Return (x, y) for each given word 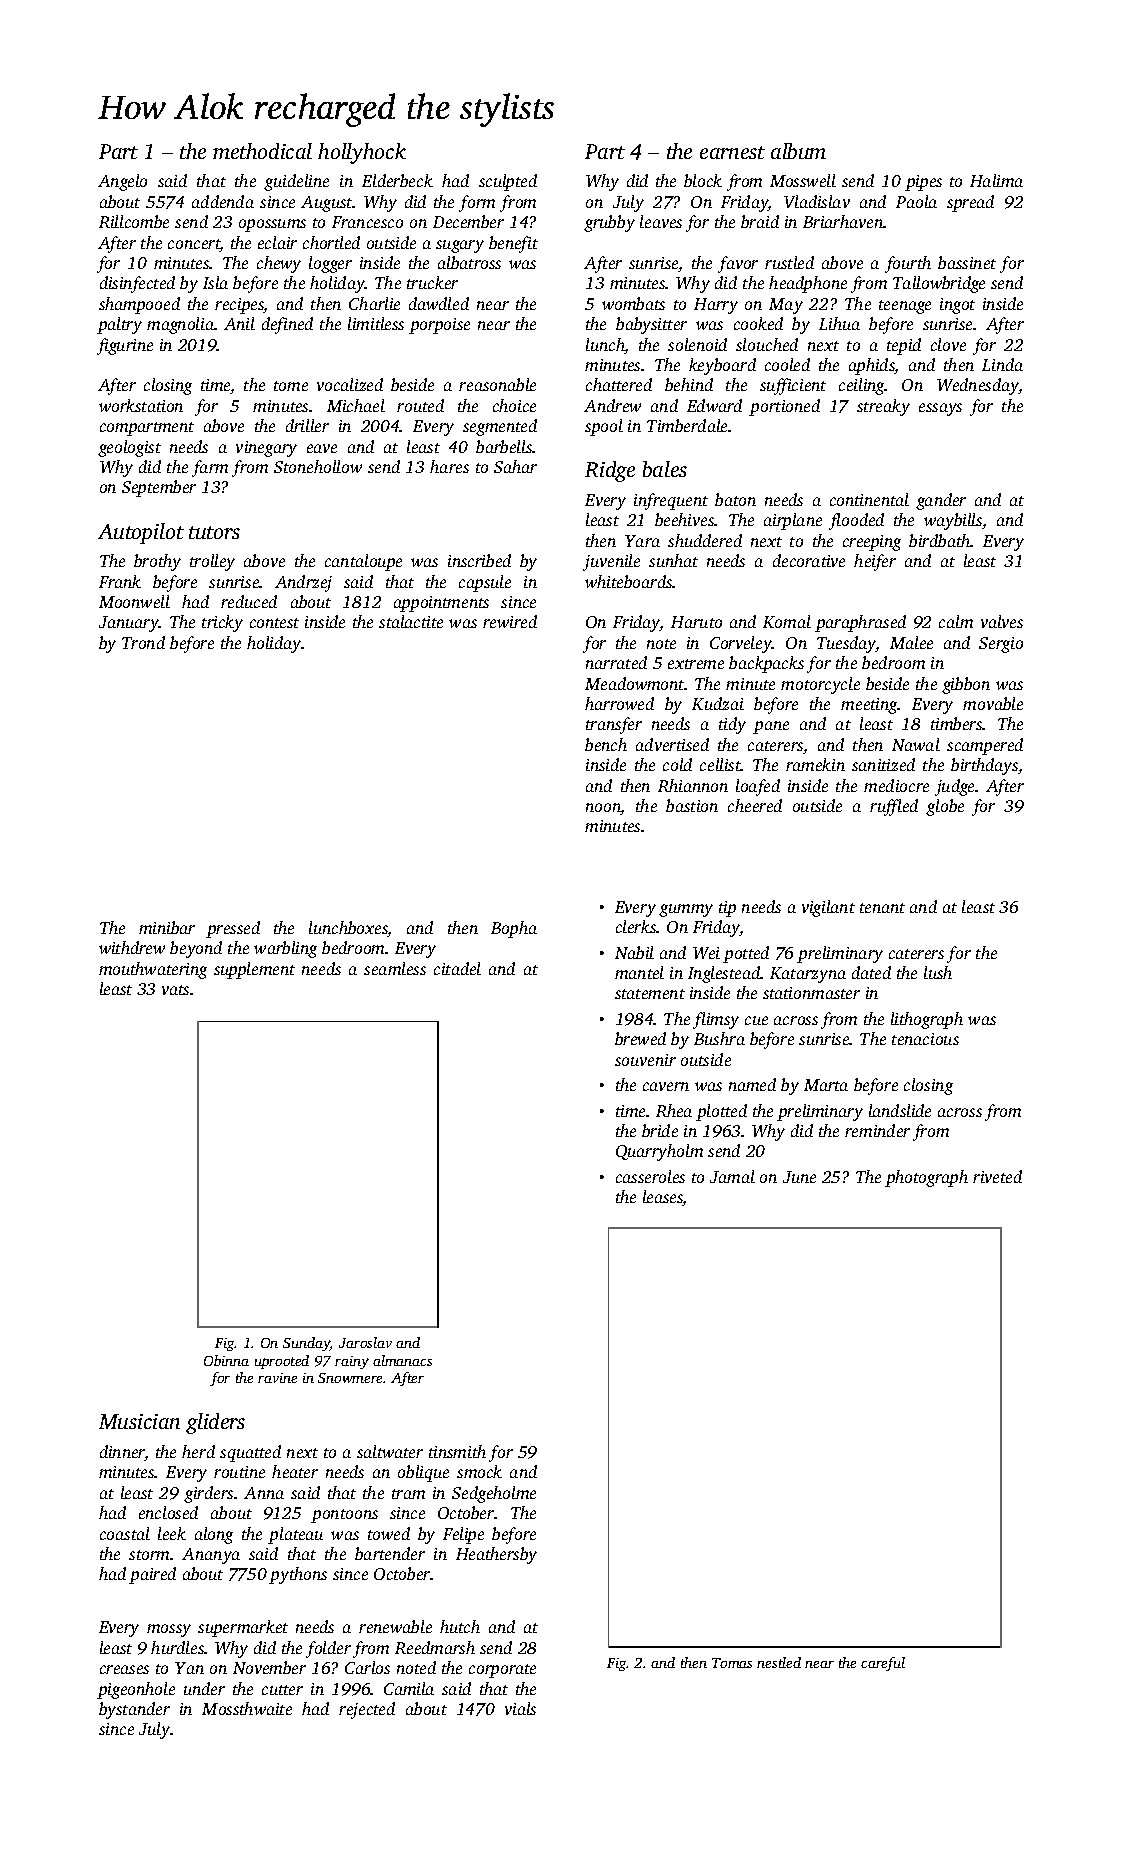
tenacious (925, 1039)
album (798, 151)
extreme (696, 664)
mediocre (896, 785)
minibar (167, 927)
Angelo (122, 182)
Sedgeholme (494, 1494)
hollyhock (362, 153)
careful (883, 1664)
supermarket (243, 1628)
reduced (249, 601)
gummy (686, 910)
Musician (139, 1421)
